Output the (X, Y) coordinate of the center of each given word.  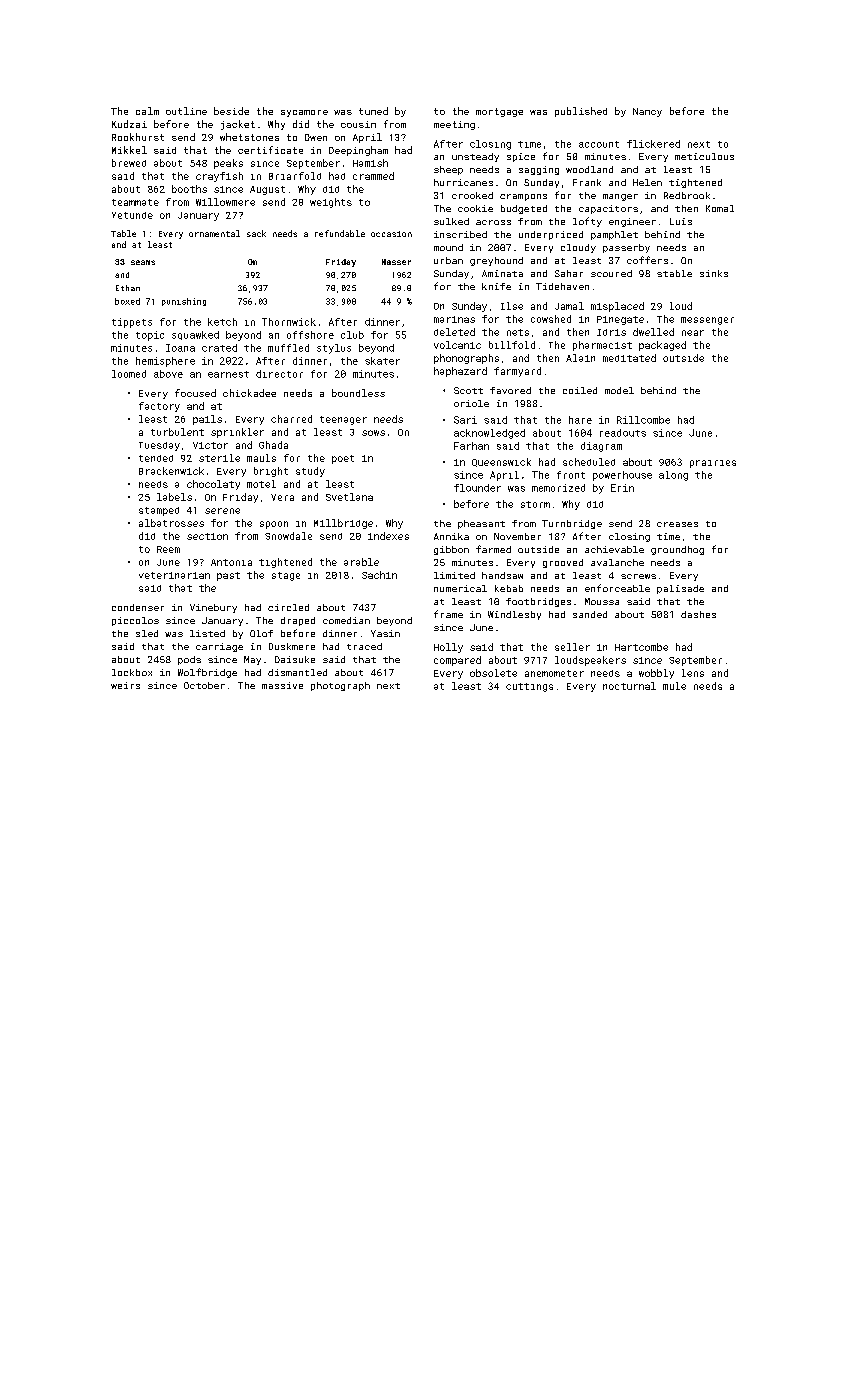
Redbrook (687, 195)
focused (195, 393)
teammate (135, 202)
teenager (343, 420)
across (493, 222)
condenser (138, 607)
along (673, 476)
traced (364, 646)
